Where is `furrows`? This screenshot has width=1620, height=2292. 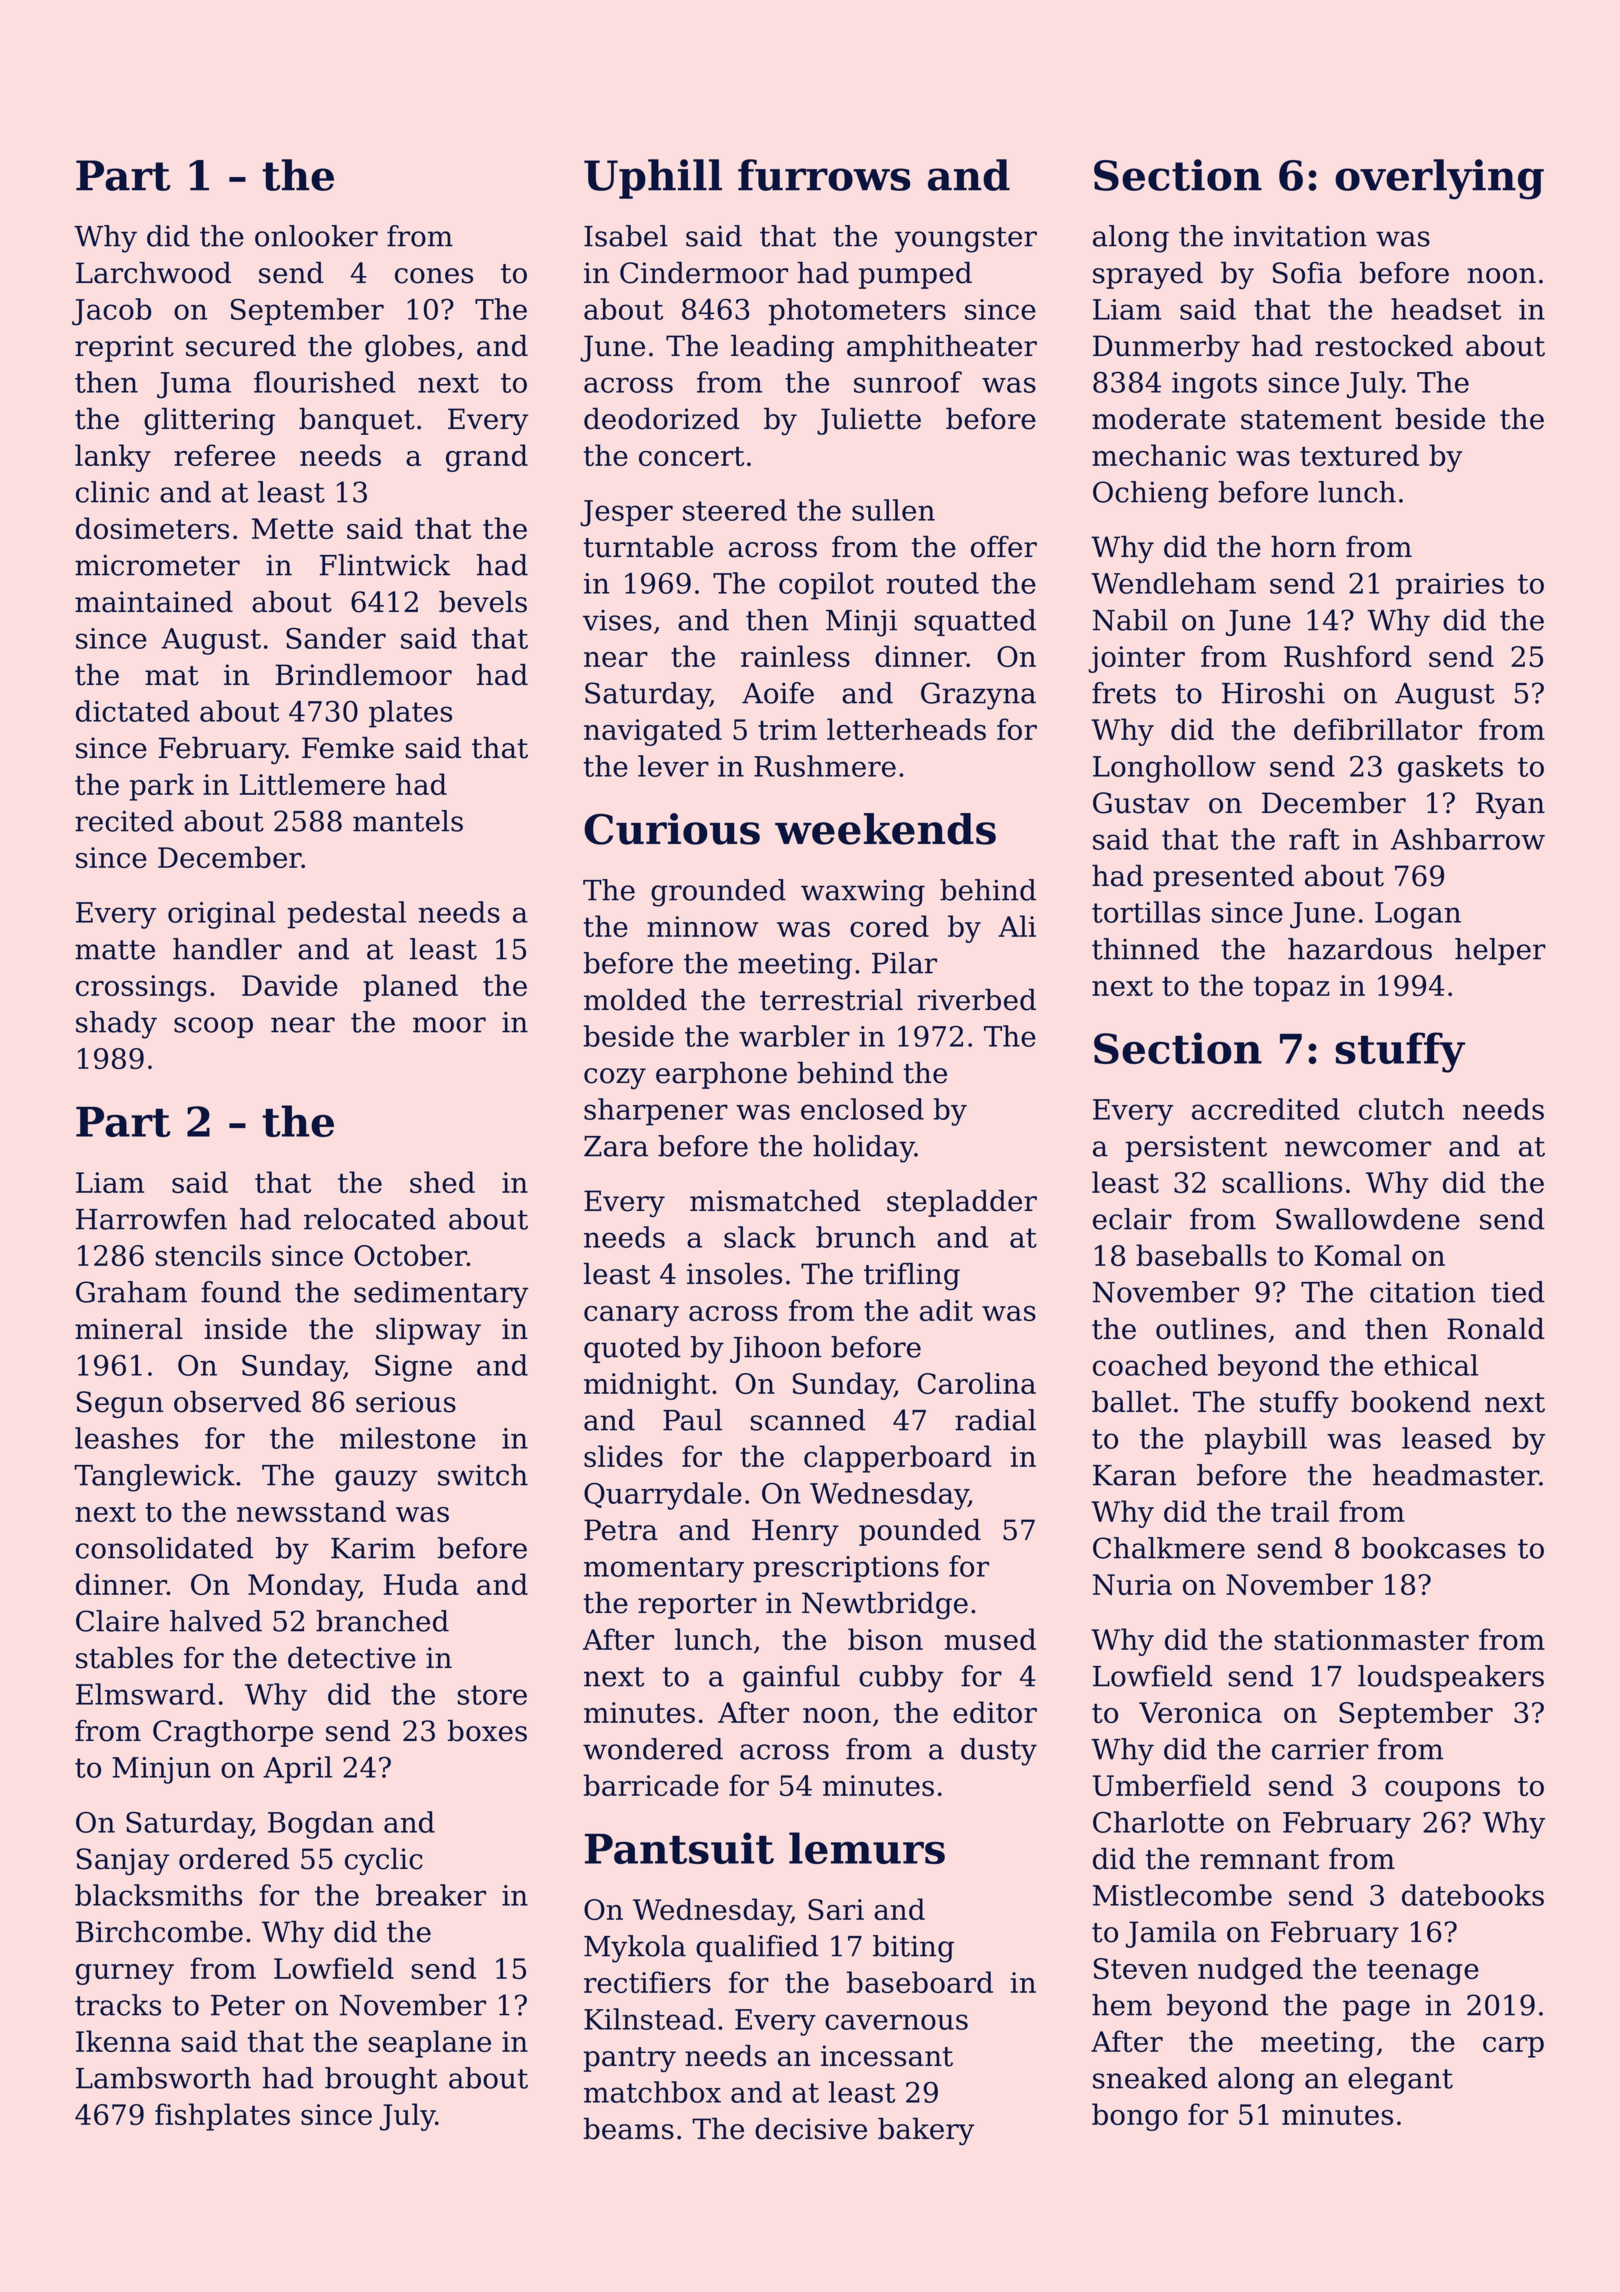
furrows is located at coordinates (824, 175).
